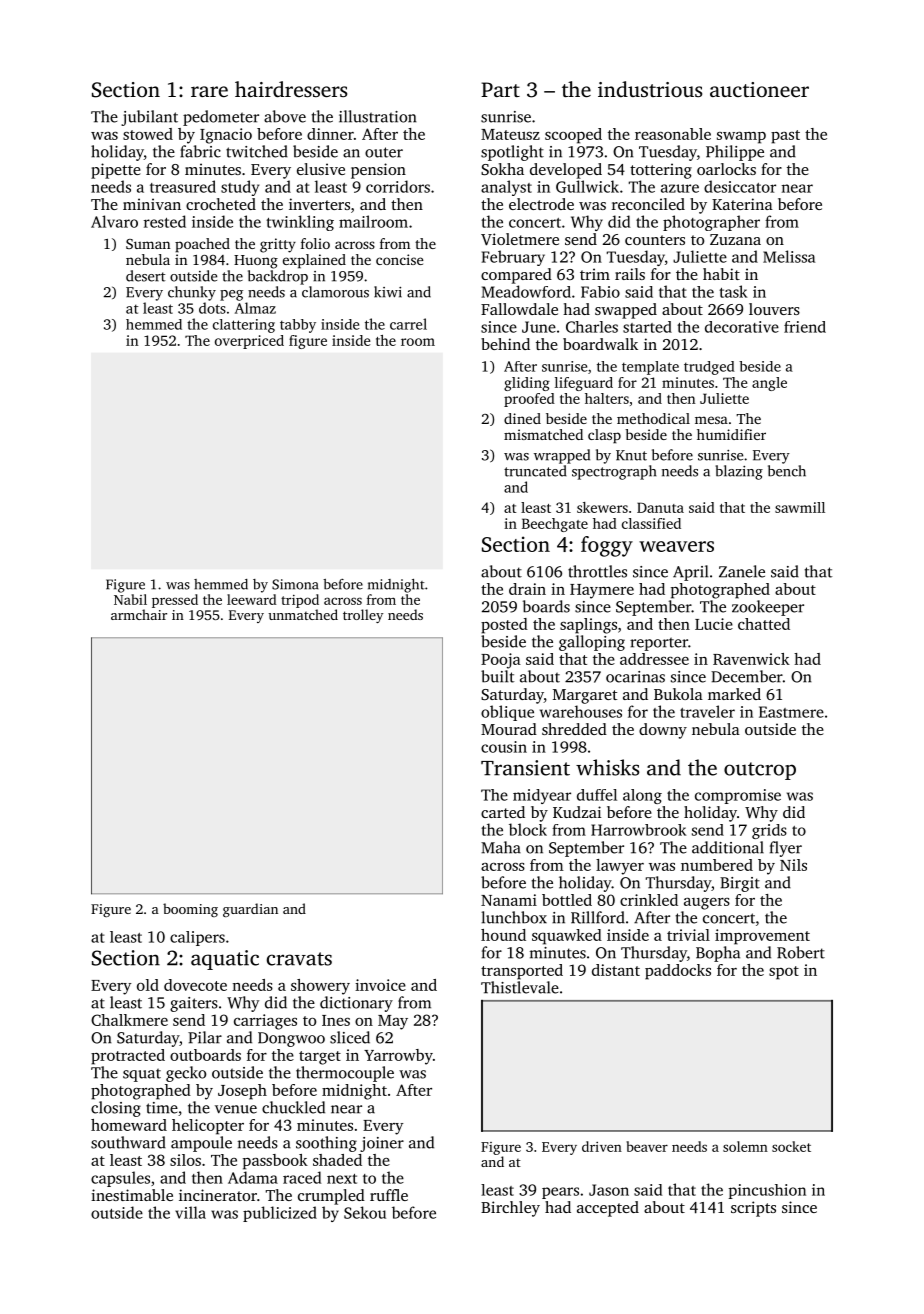 The width and height of the page is (924, 1314). Describe the element at coordinates (185, 1160) in the page. I see `silos` at that location.
